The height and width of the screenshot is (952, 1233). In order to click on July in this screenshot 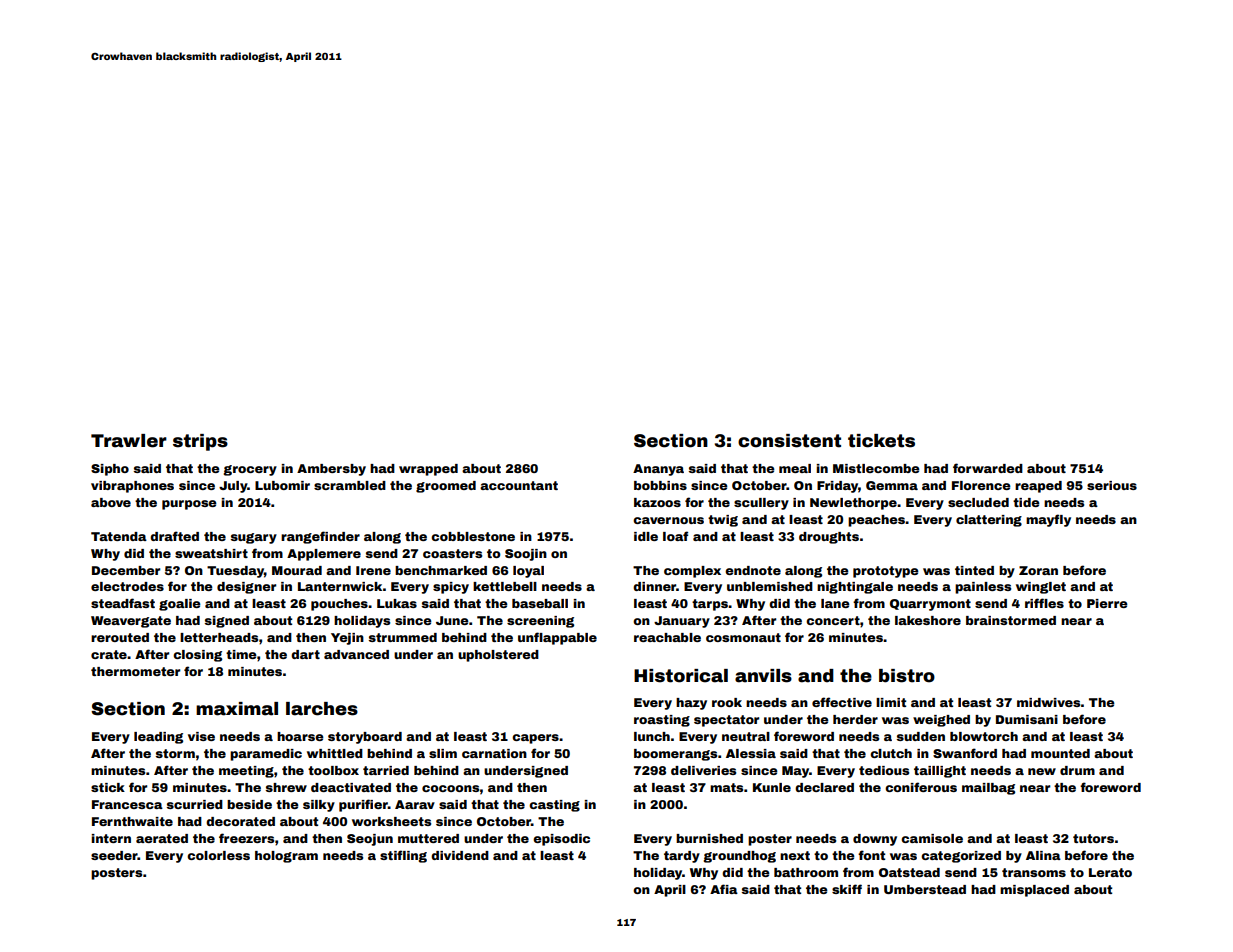, I will do `click(233, 487)`.
